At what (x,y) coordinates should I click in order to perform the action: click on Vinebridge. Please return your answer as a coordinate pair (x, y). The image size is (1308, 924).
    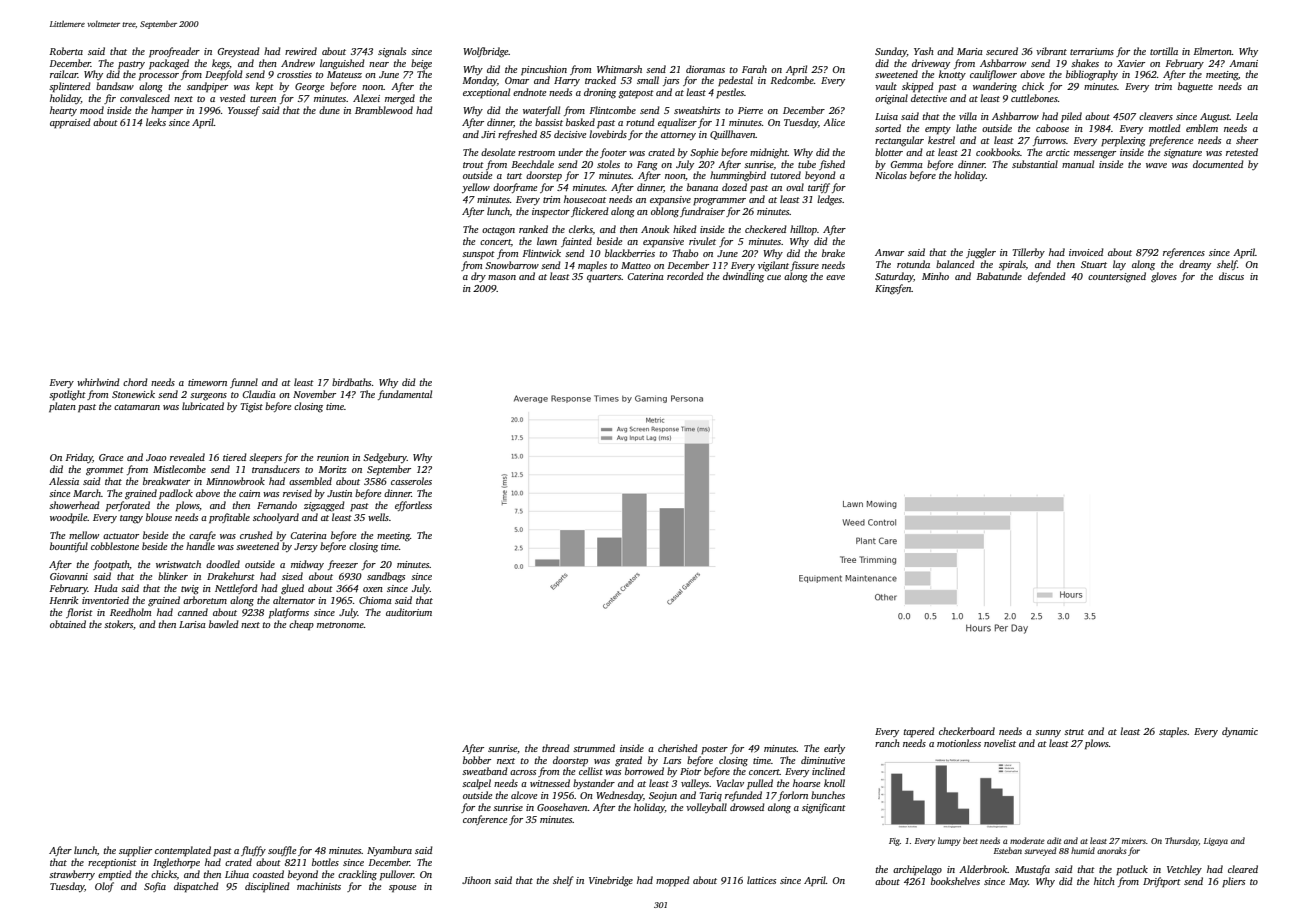
    Looking at the image, I should click on (611, 881).
